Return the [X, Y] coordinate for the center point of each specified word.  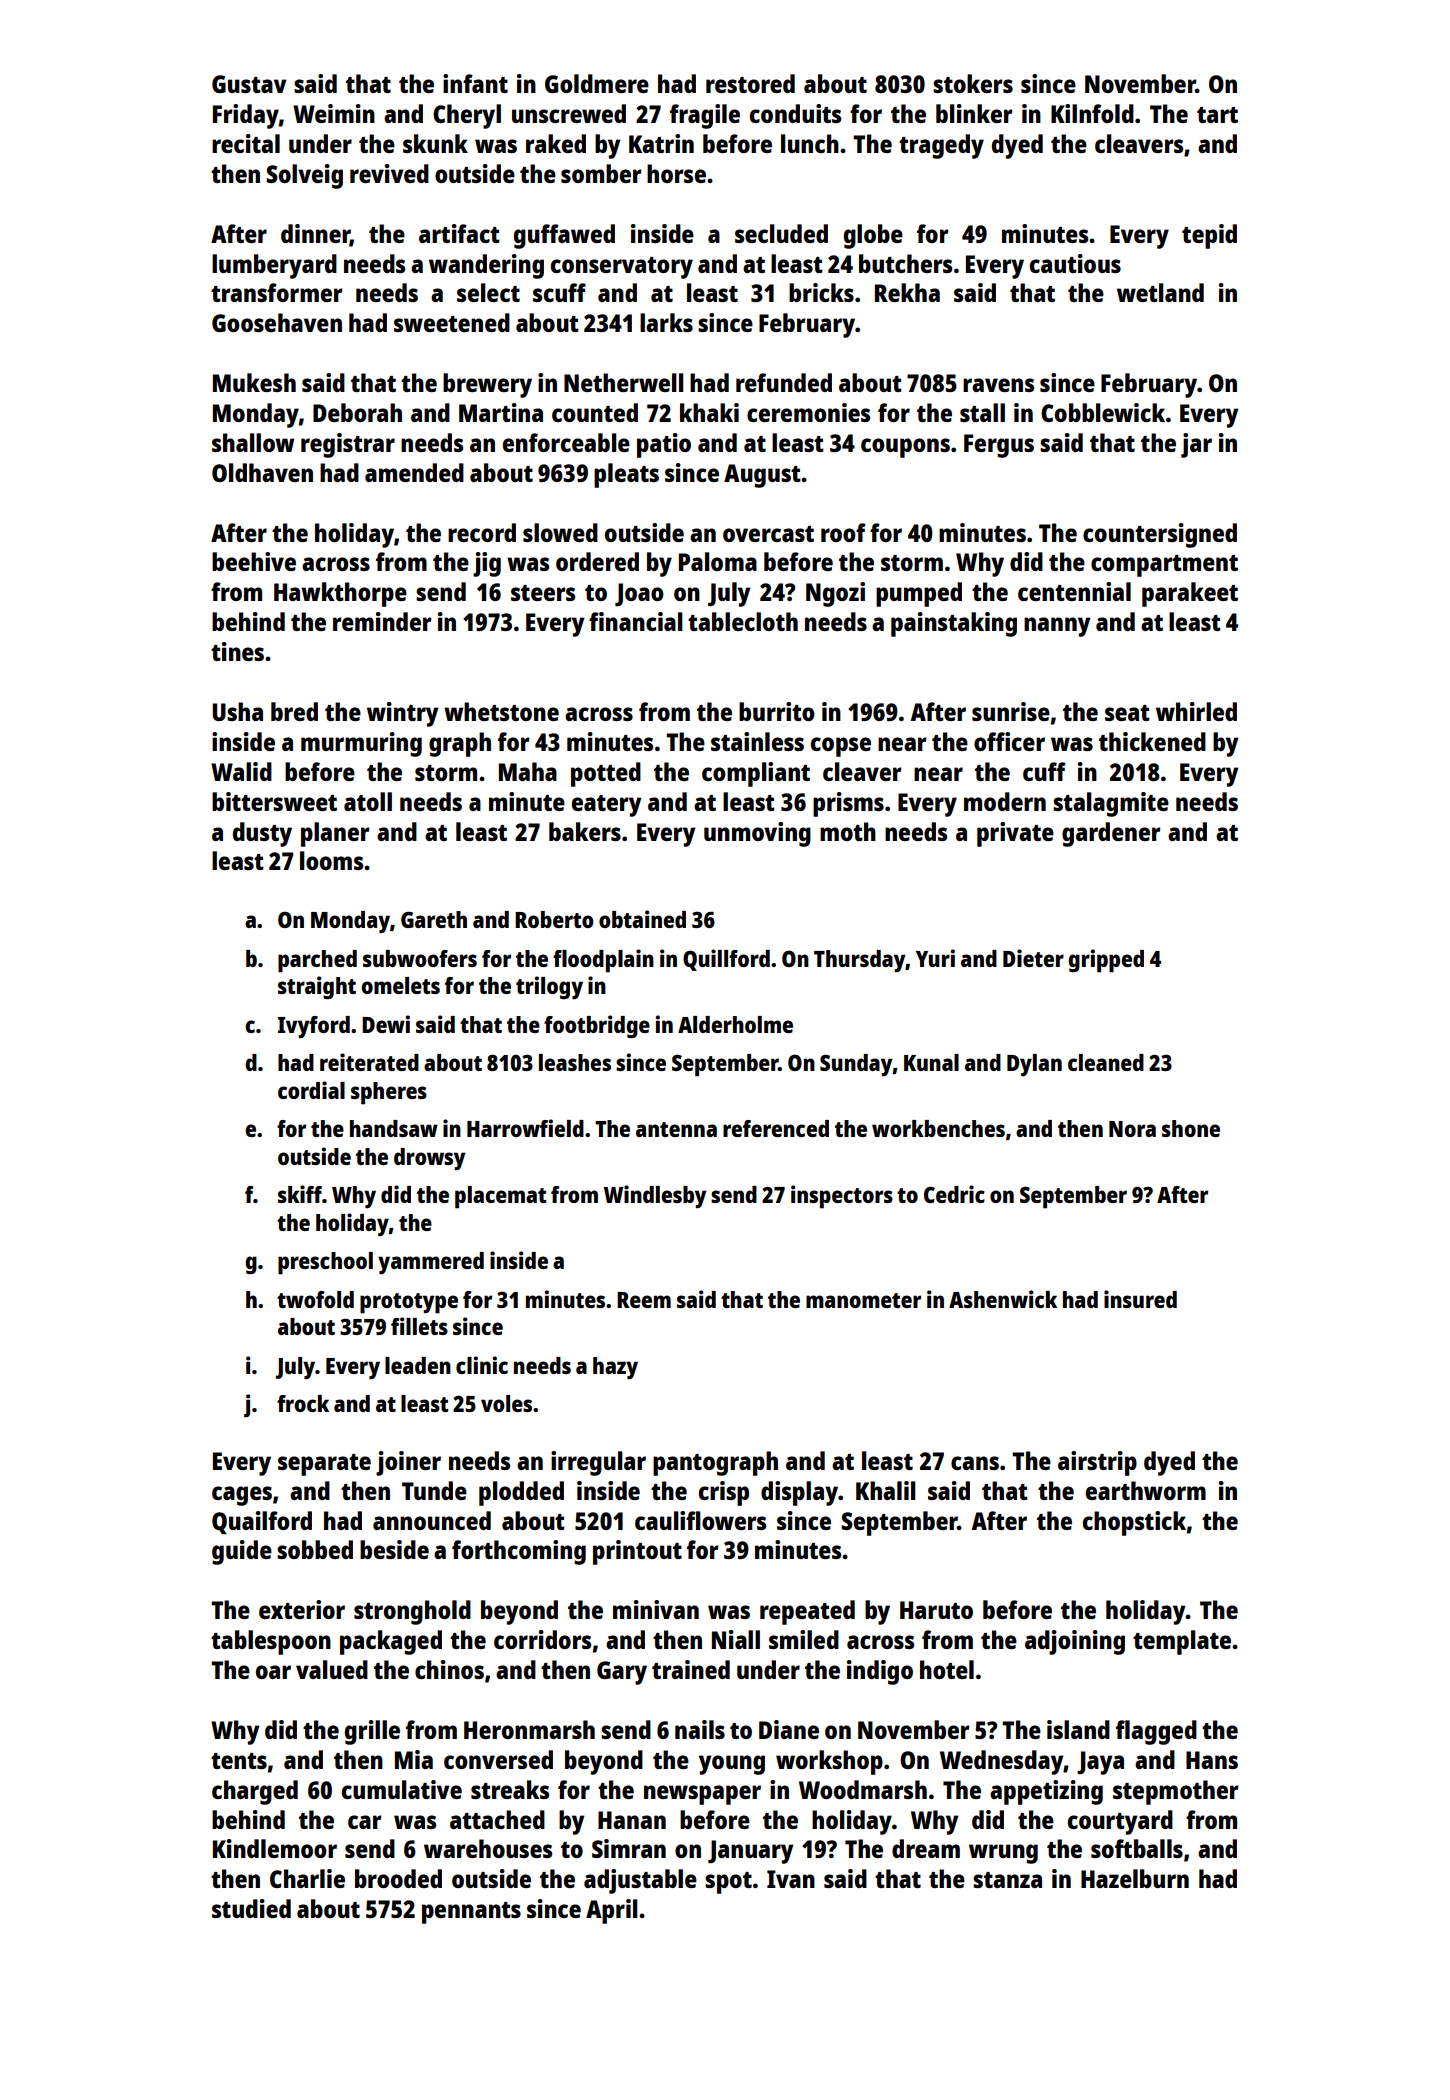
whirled [1196, 711]
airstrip [1097, 1463]
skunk [435, 143]
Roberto [554, 919]
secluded [781, 233]
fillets [419, 1326]
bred [294, 711]
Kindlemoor [275, 1848]
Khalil [886, 1490]
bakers [585, 831]
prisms [848, 804]
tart [1217, 115]
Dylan [1034, 1065]
